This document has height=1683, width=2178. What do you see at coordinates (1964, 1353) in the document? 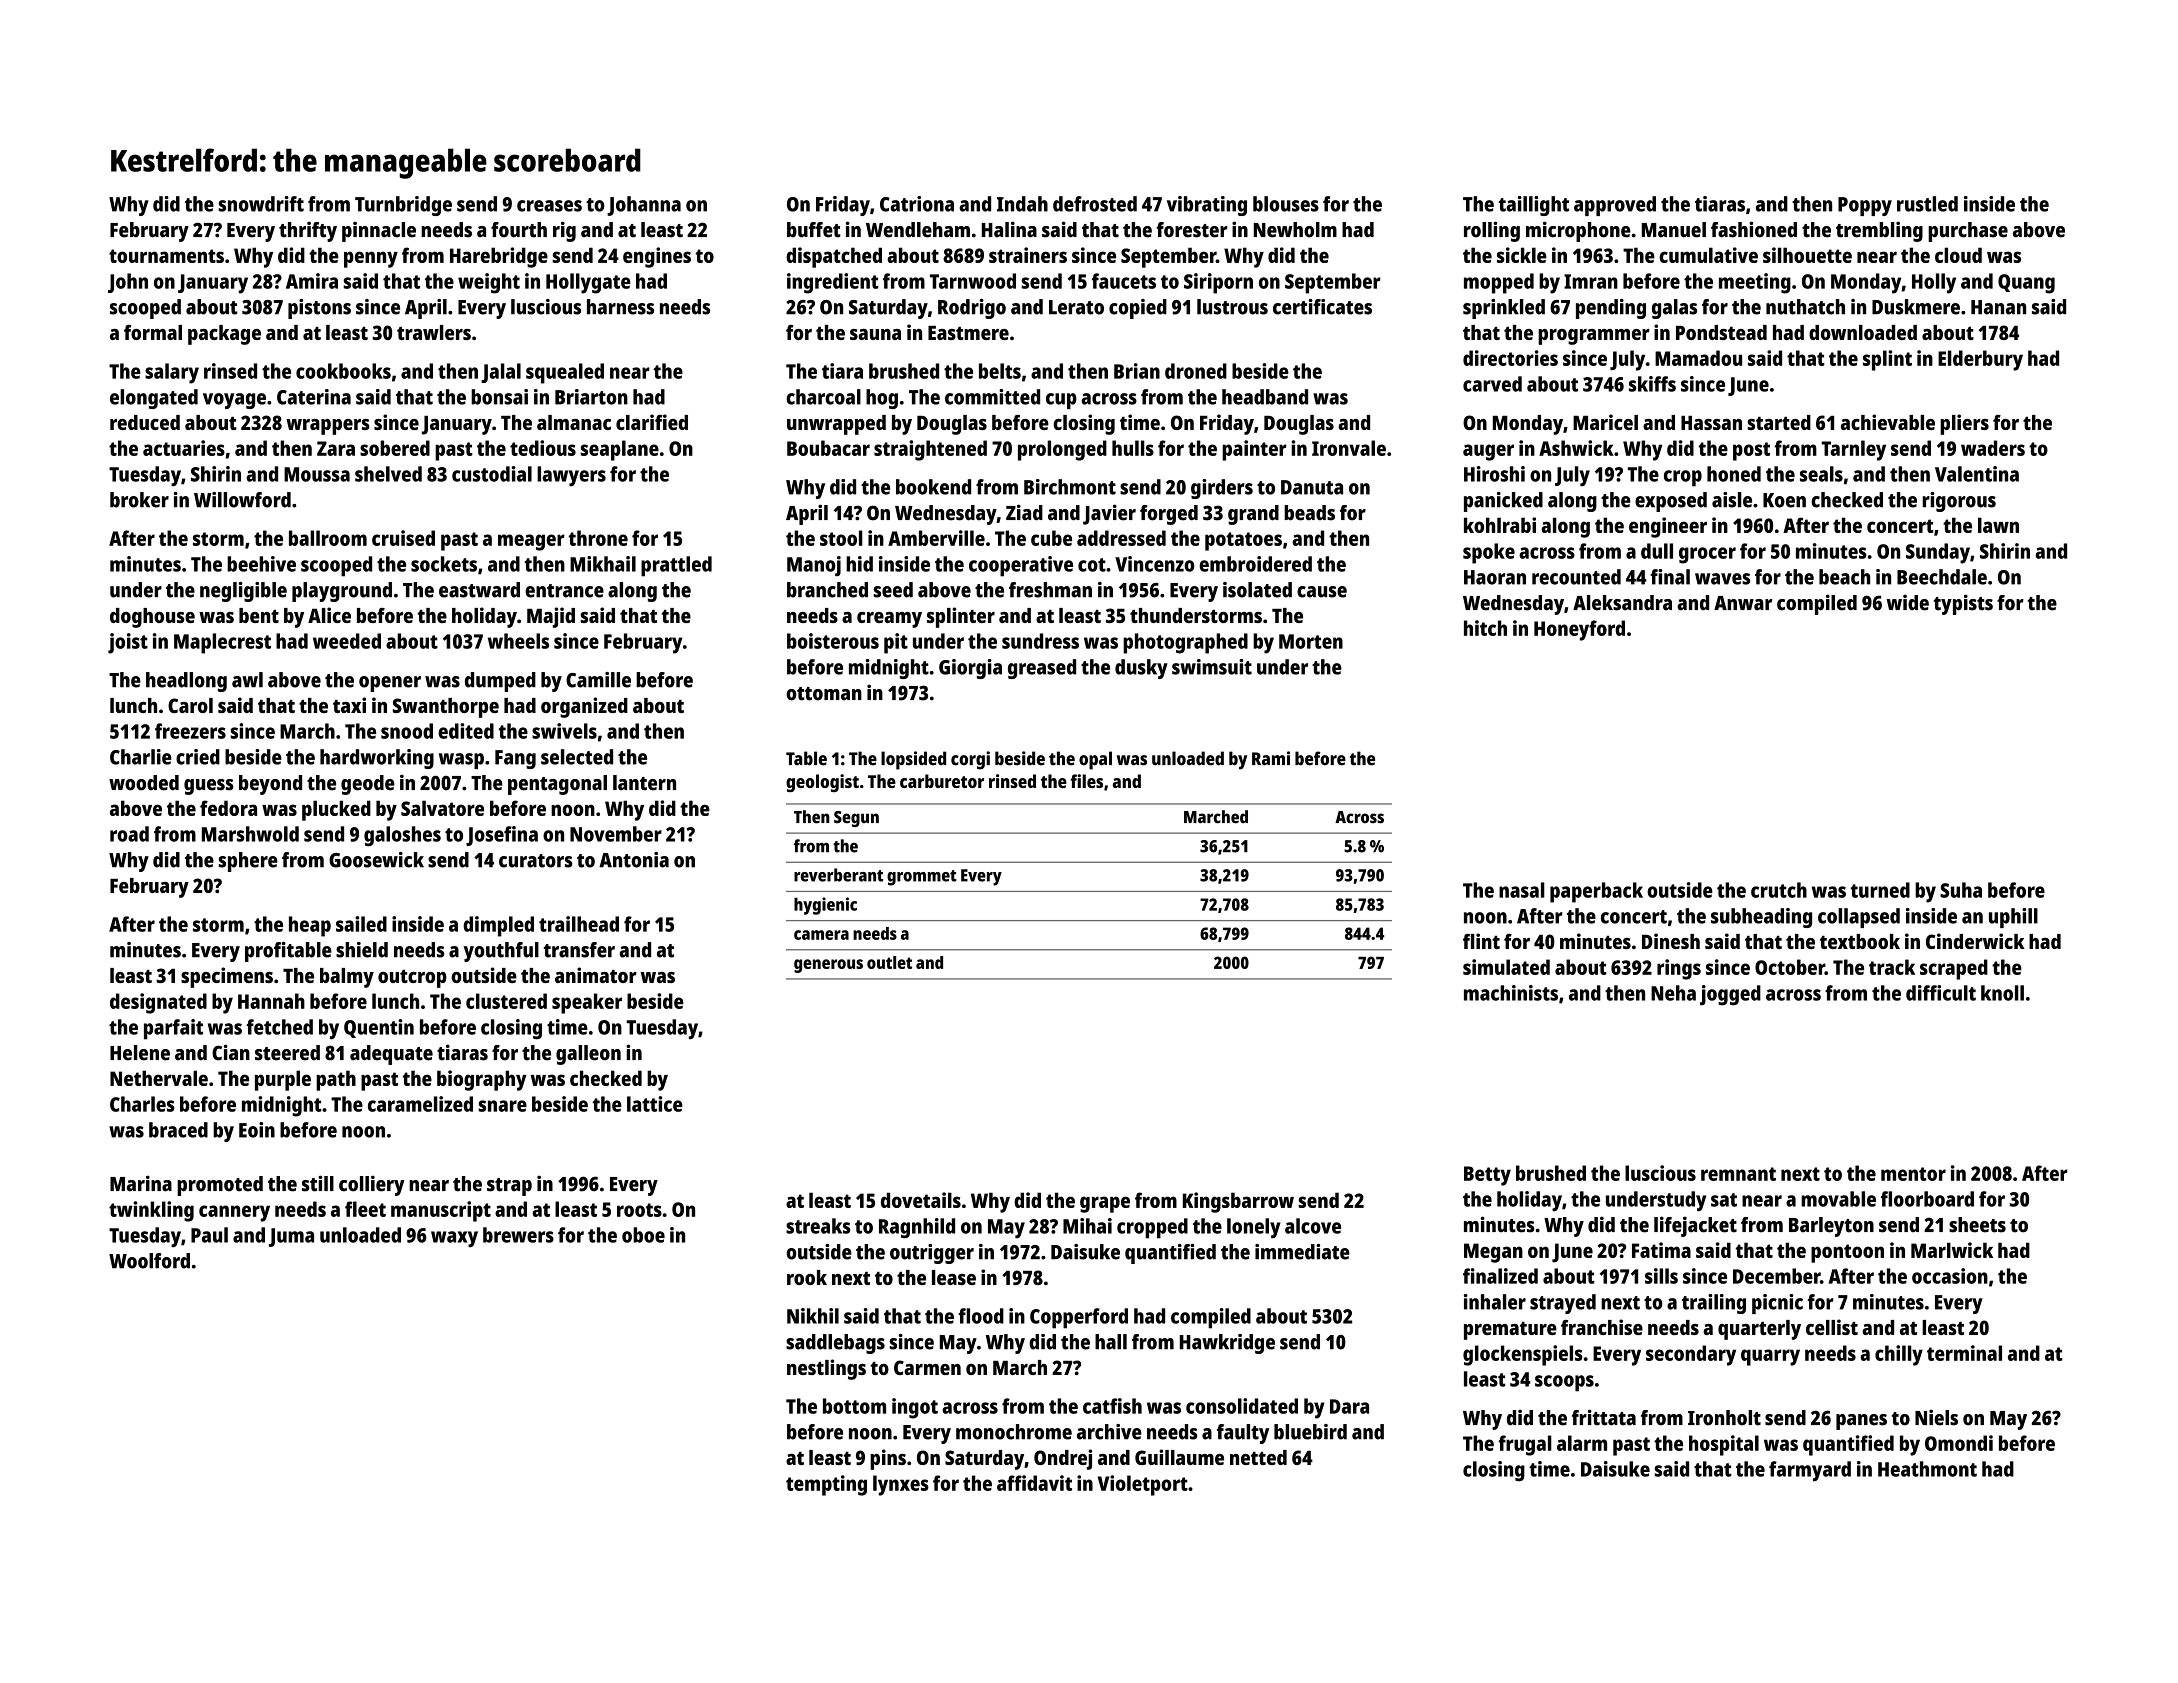
I see `terminal` at bounding box center [1964, 1353].
